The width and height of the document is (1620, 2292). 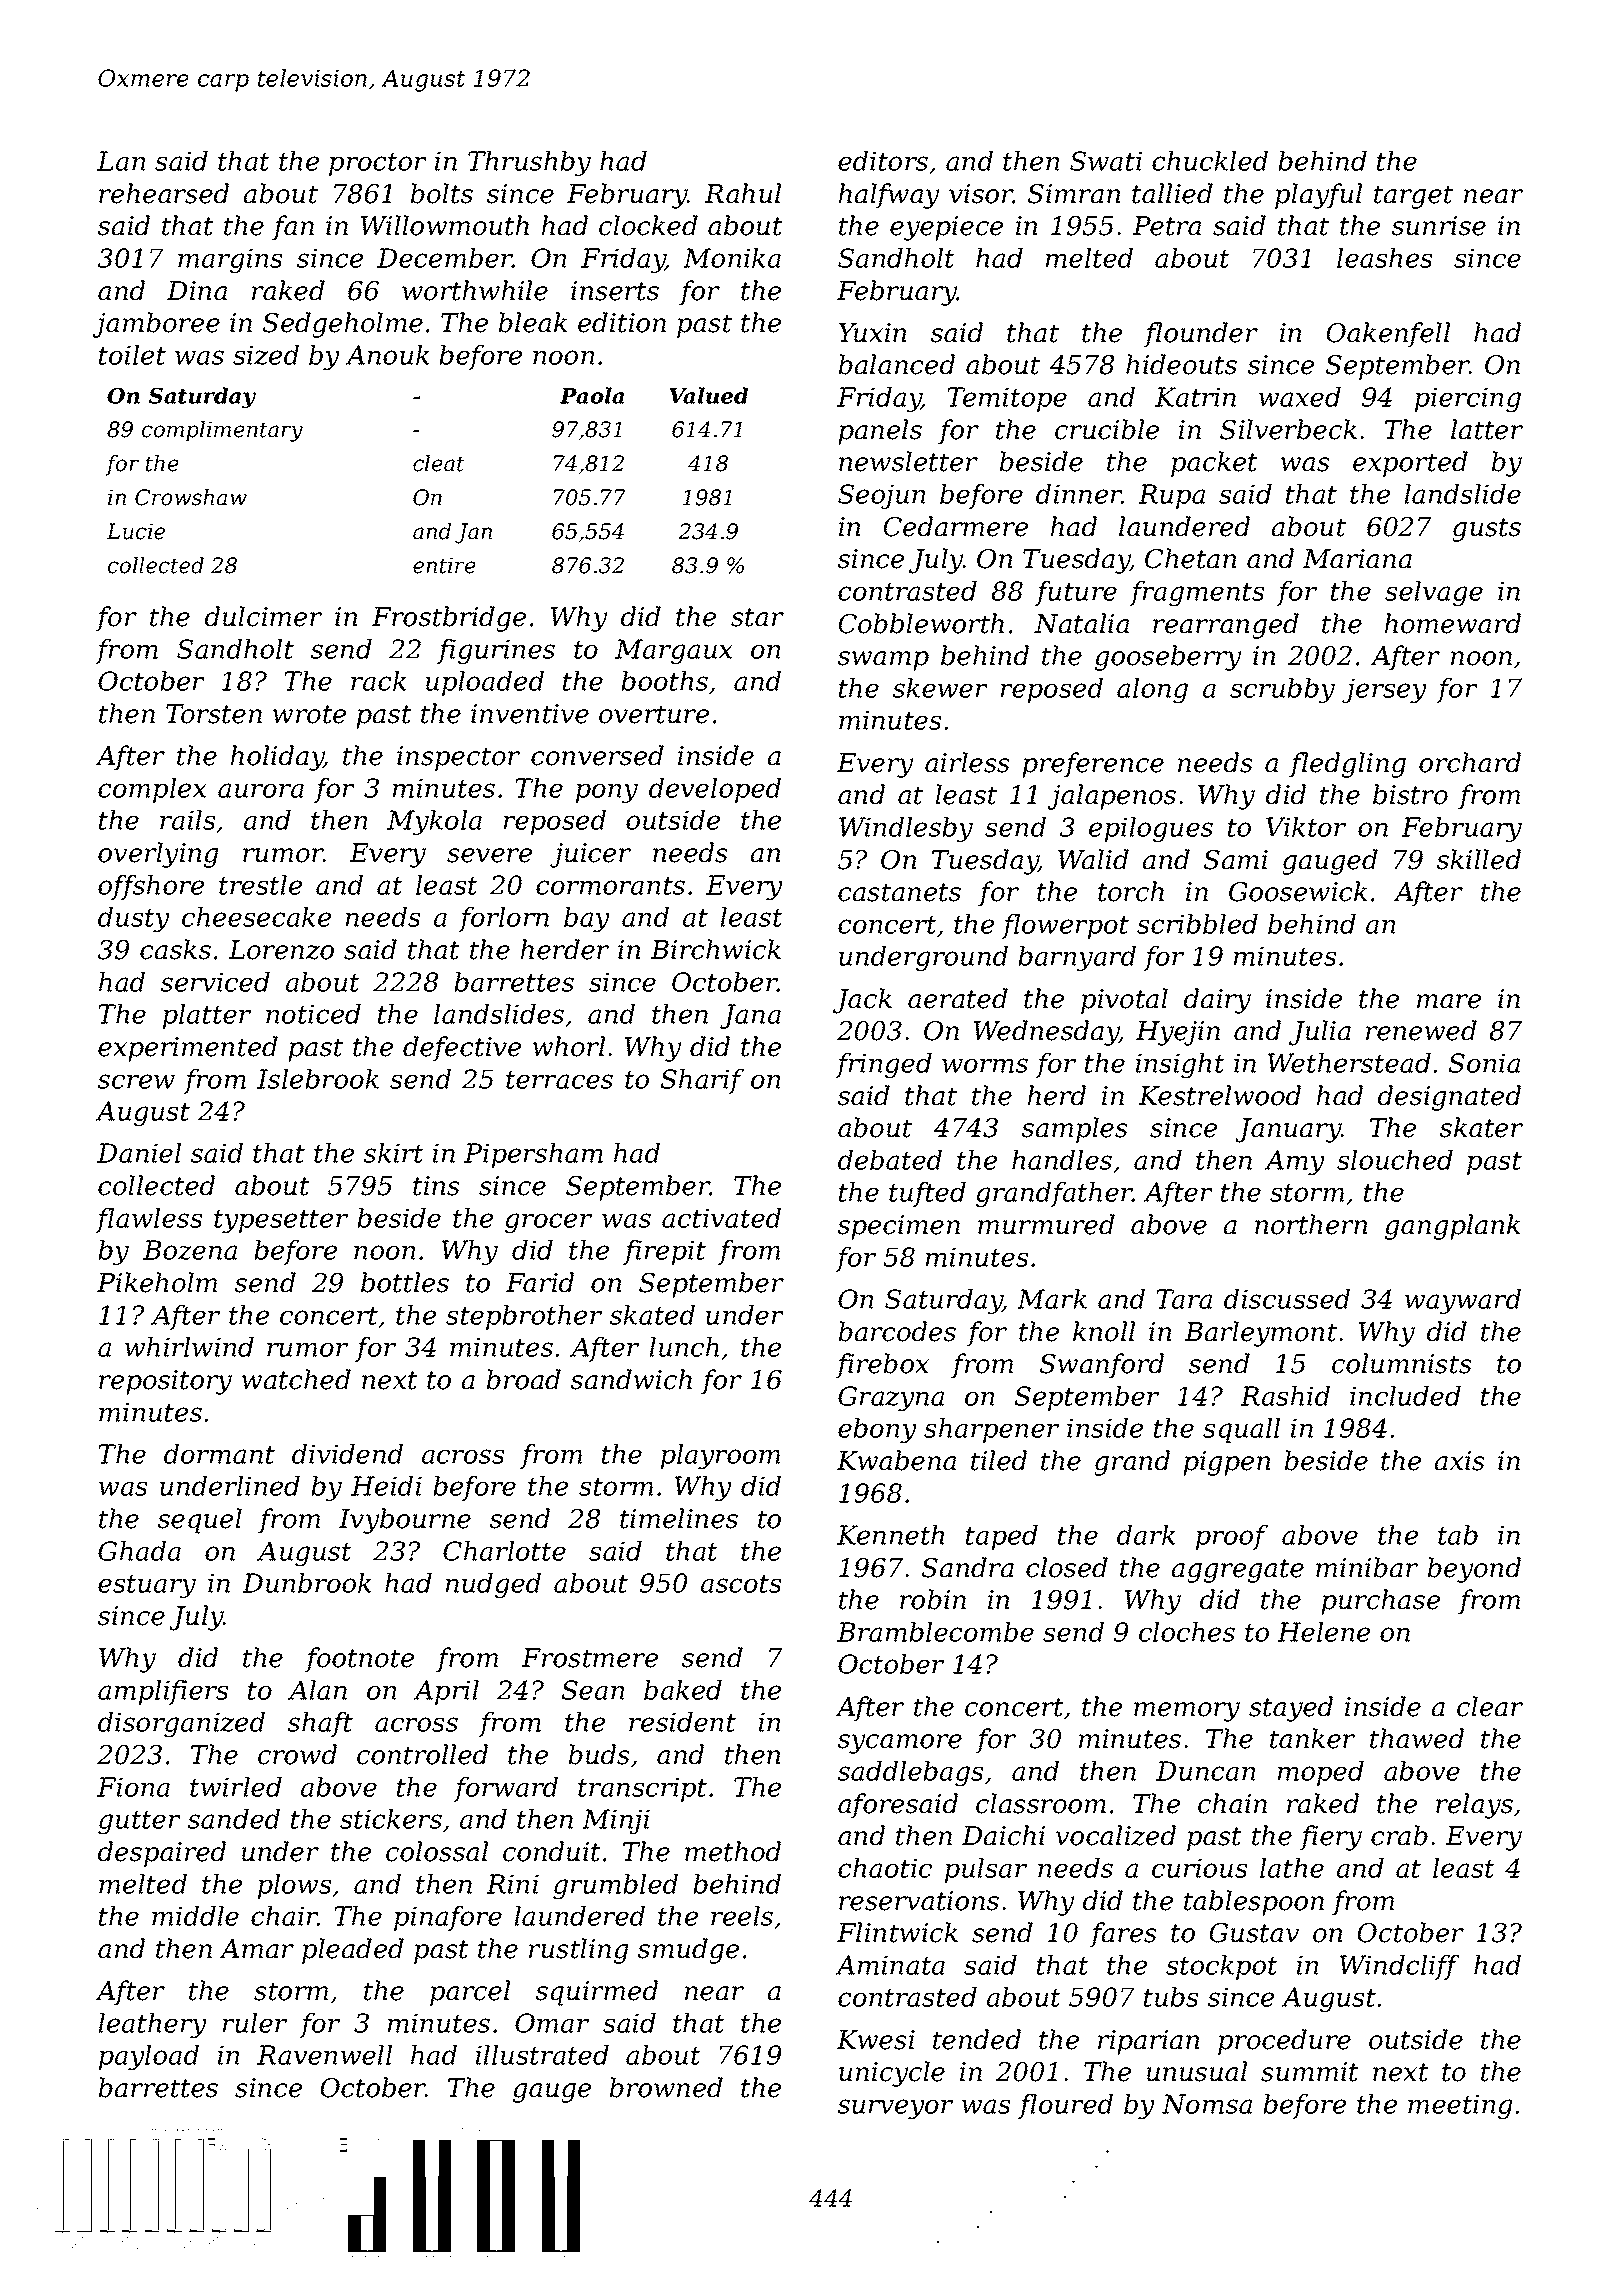 I want to click on pony, so click(x=606, y=793).
